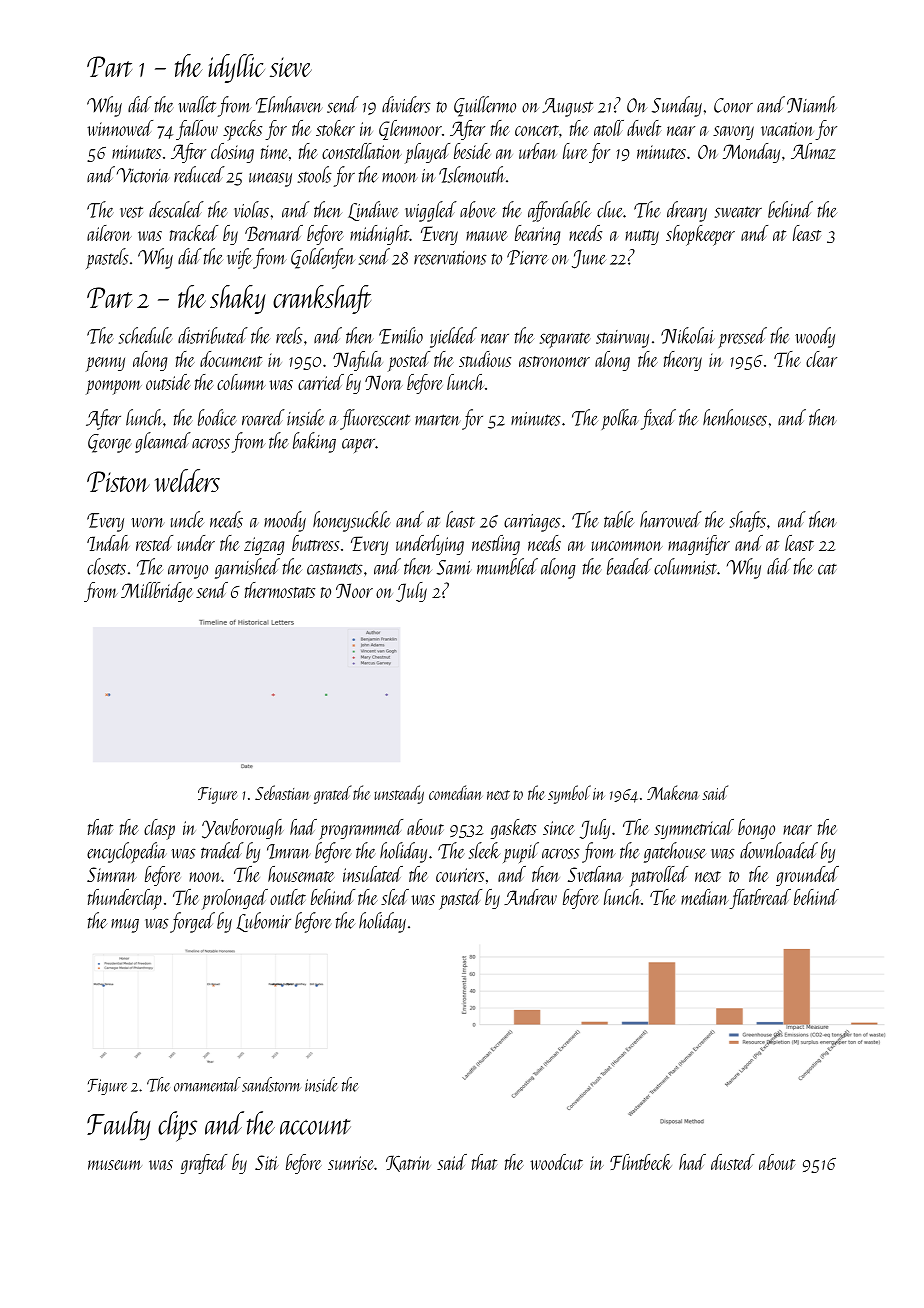  I want to click on forged, so click(192, 922).
